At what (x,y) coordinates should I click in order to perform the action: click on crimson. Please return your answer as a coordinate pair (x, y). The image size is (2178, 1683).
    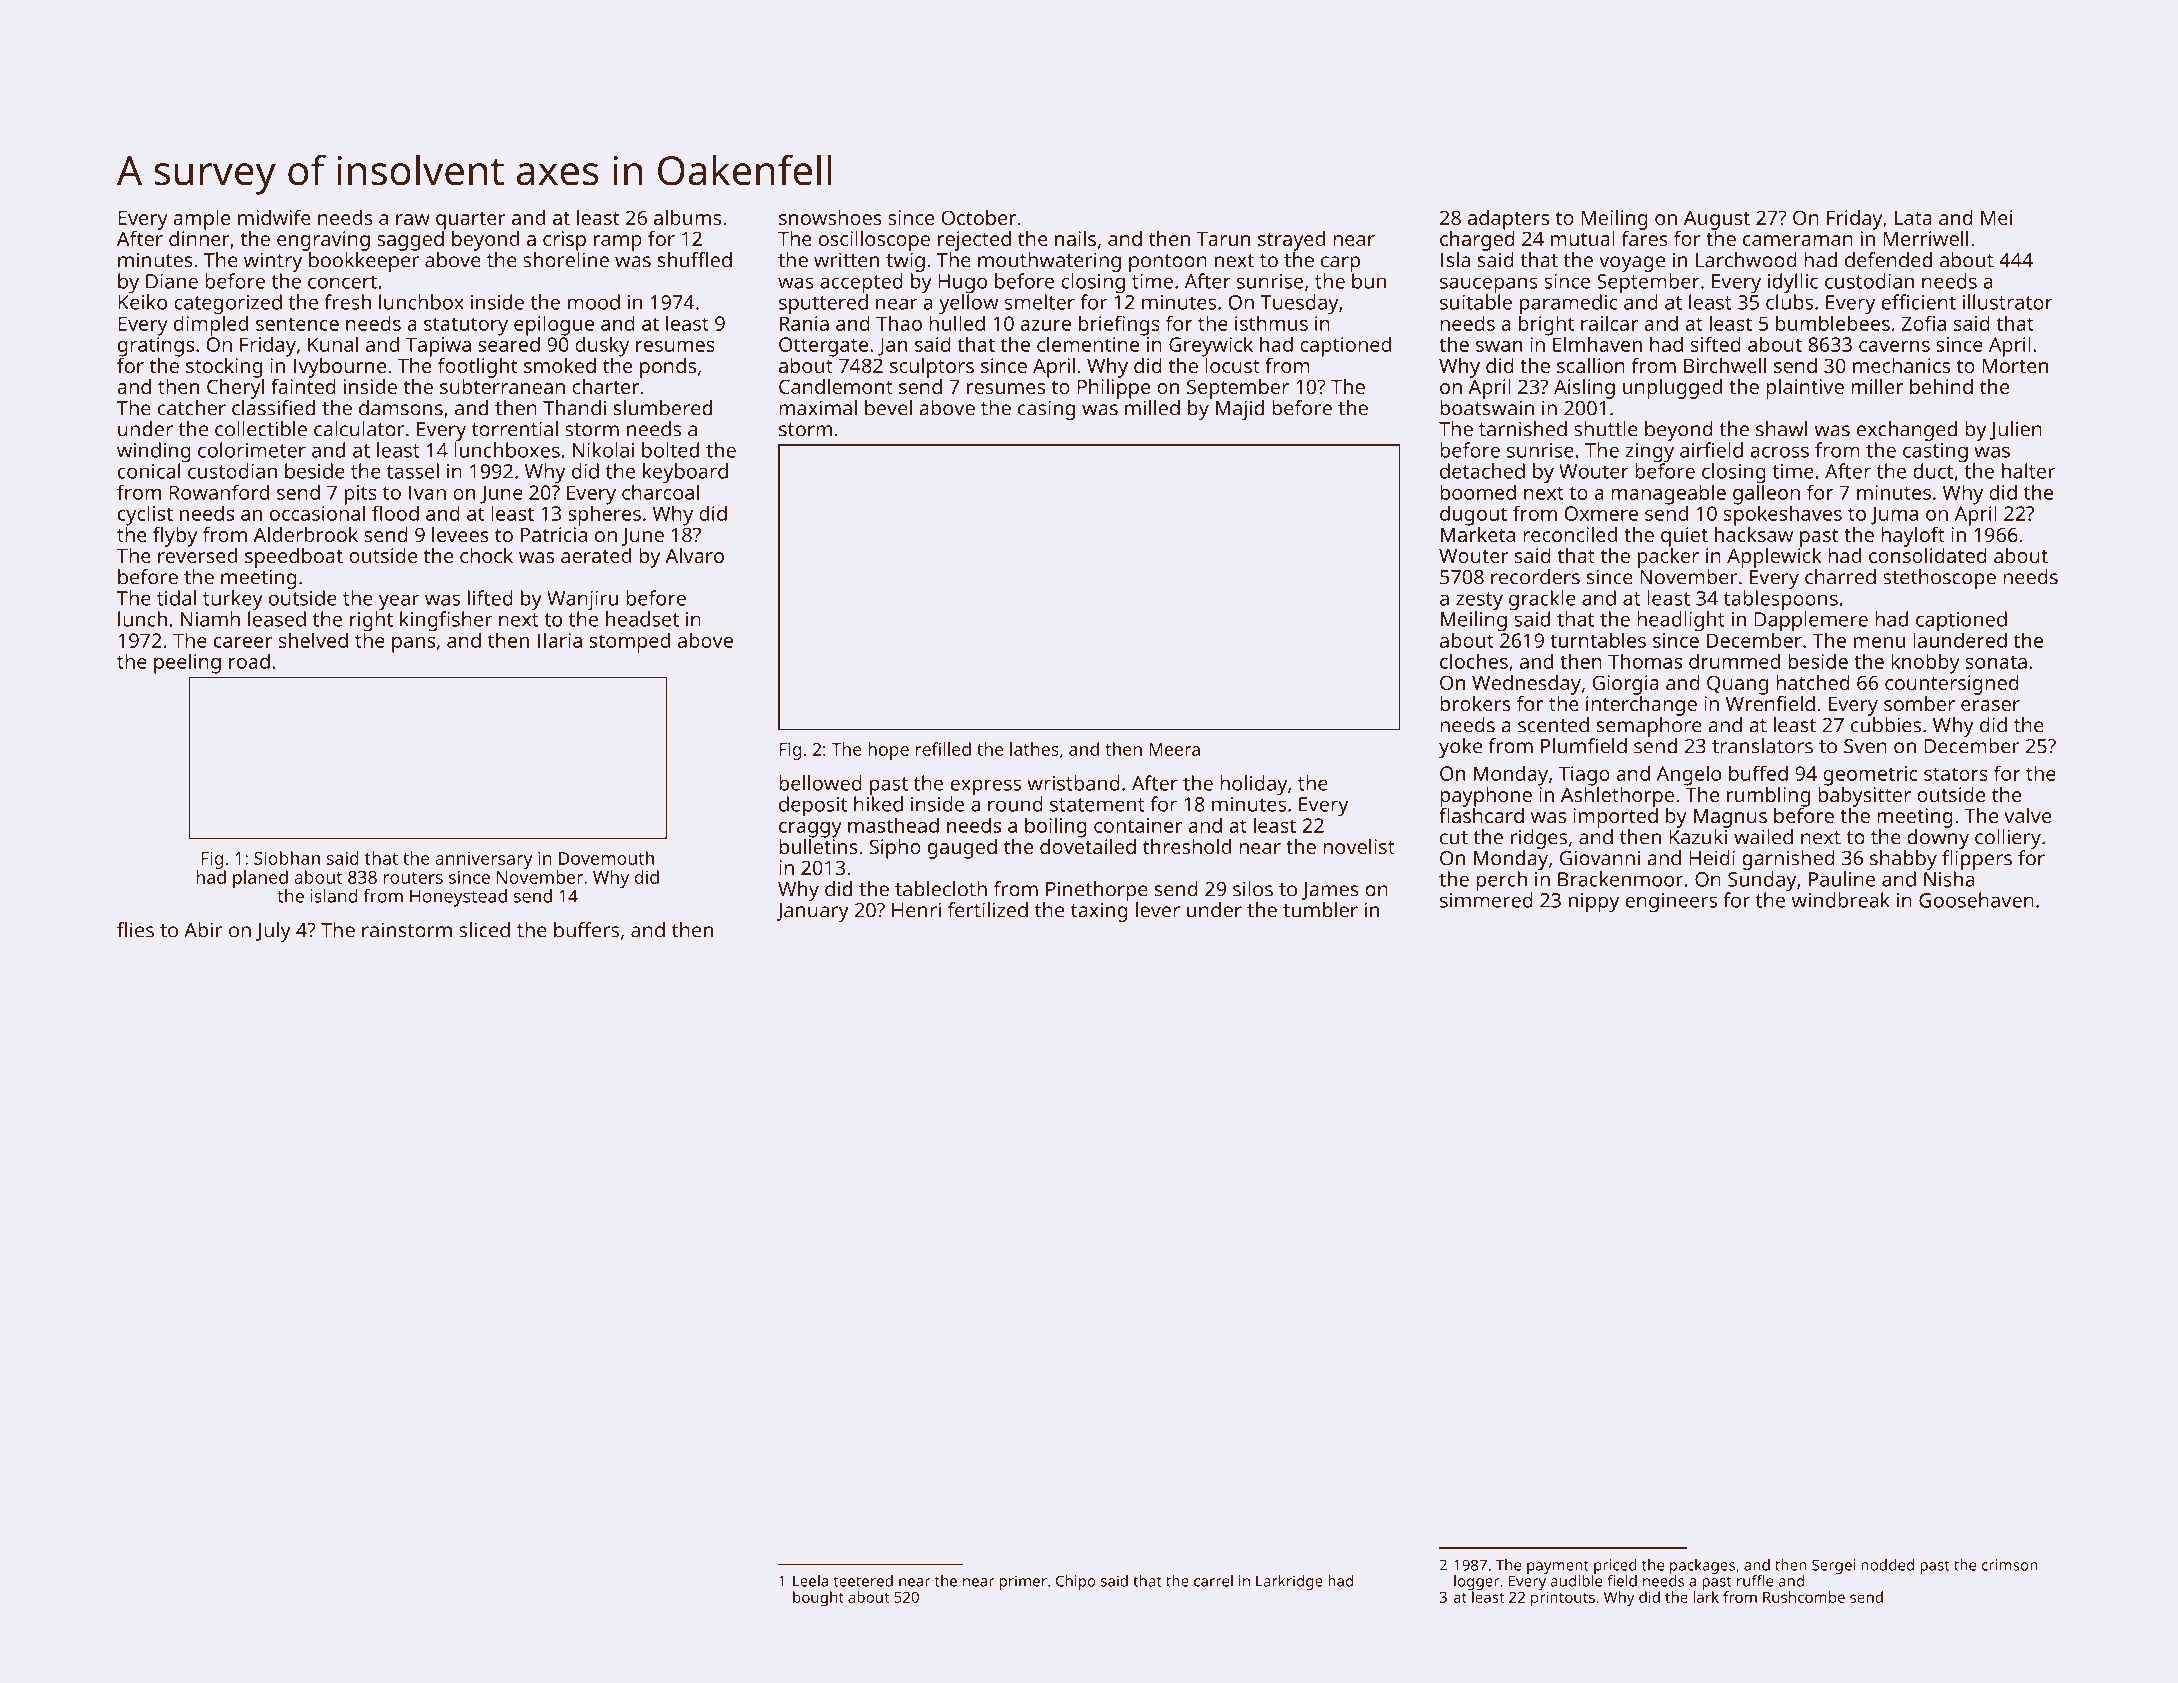
    Looking at the image, I should click on (2010, 1565).
